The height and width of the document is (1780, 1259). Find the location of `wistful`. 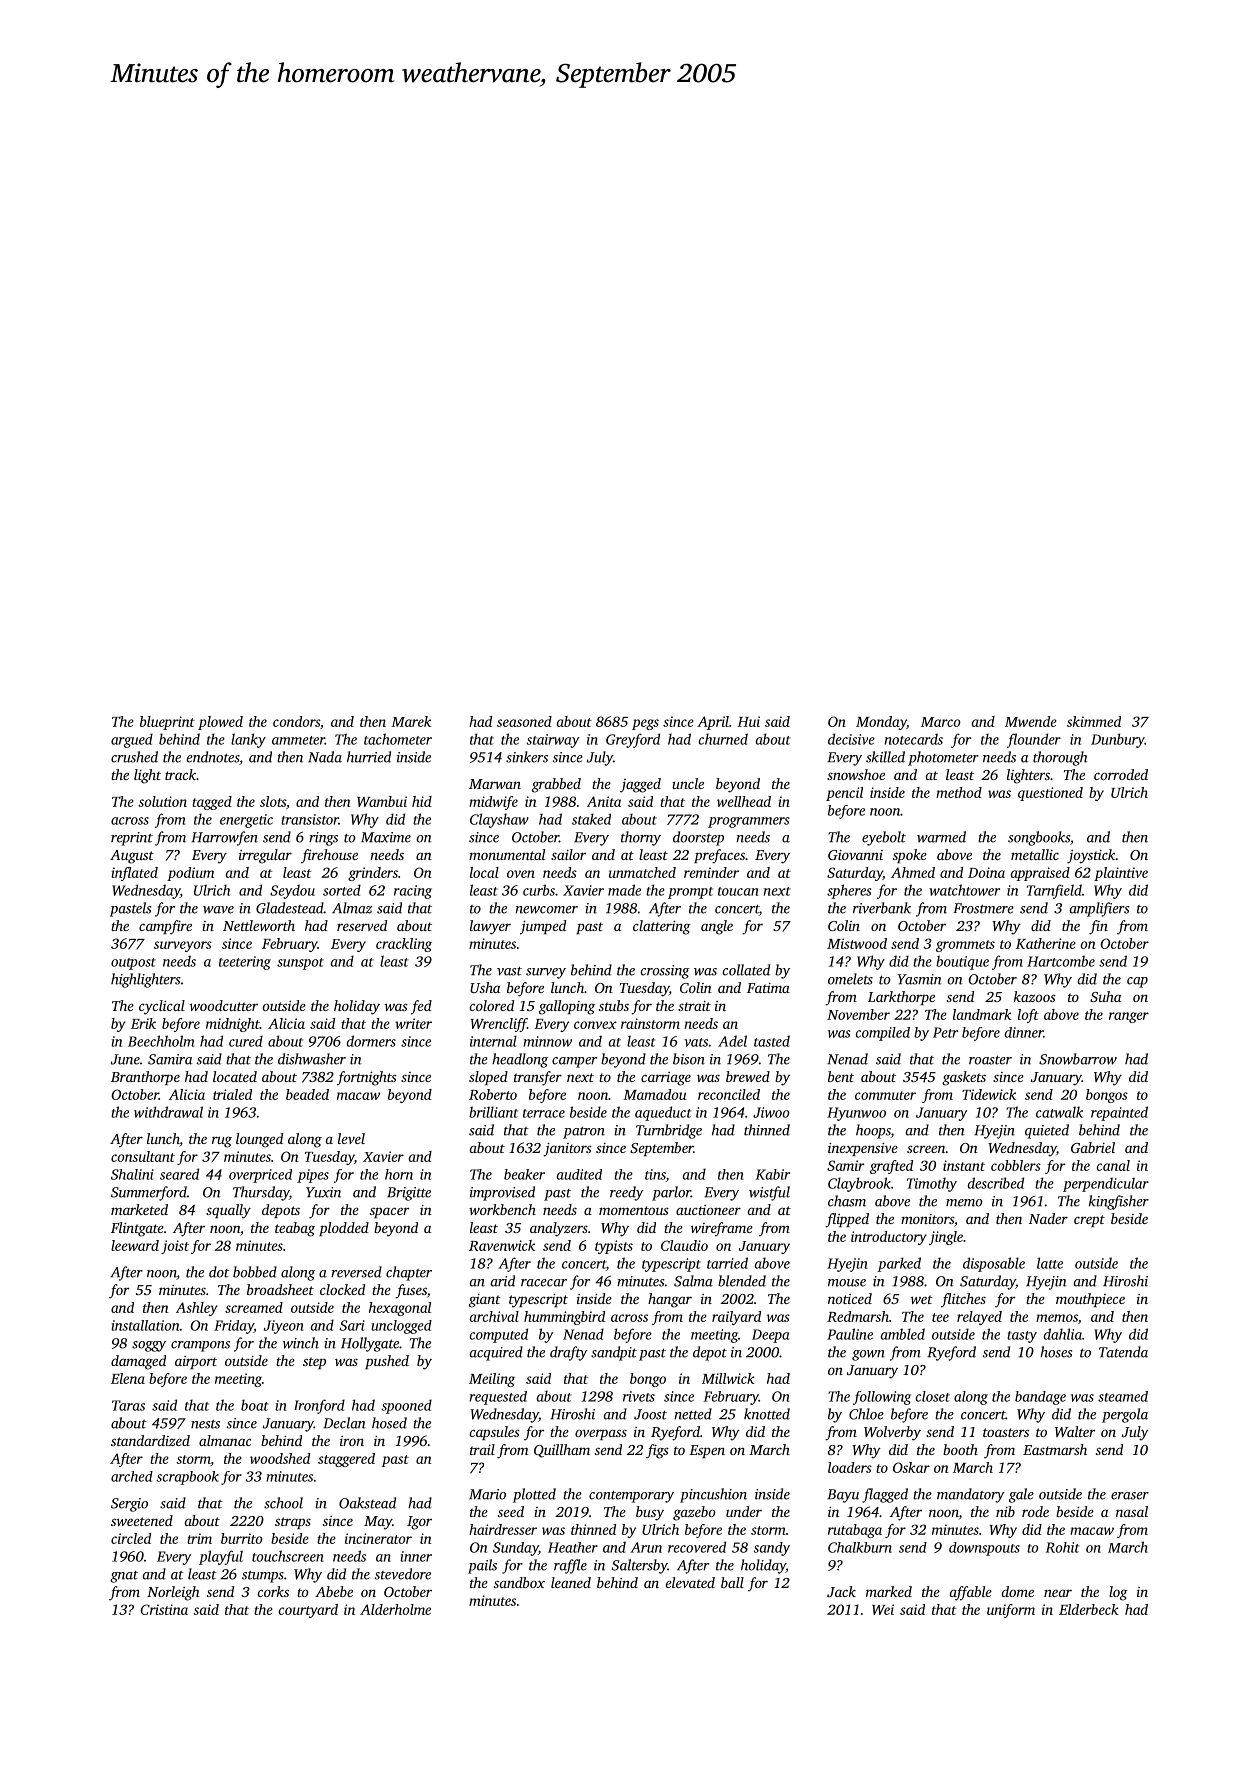

wistful is located at coordinates (769, 1193).
